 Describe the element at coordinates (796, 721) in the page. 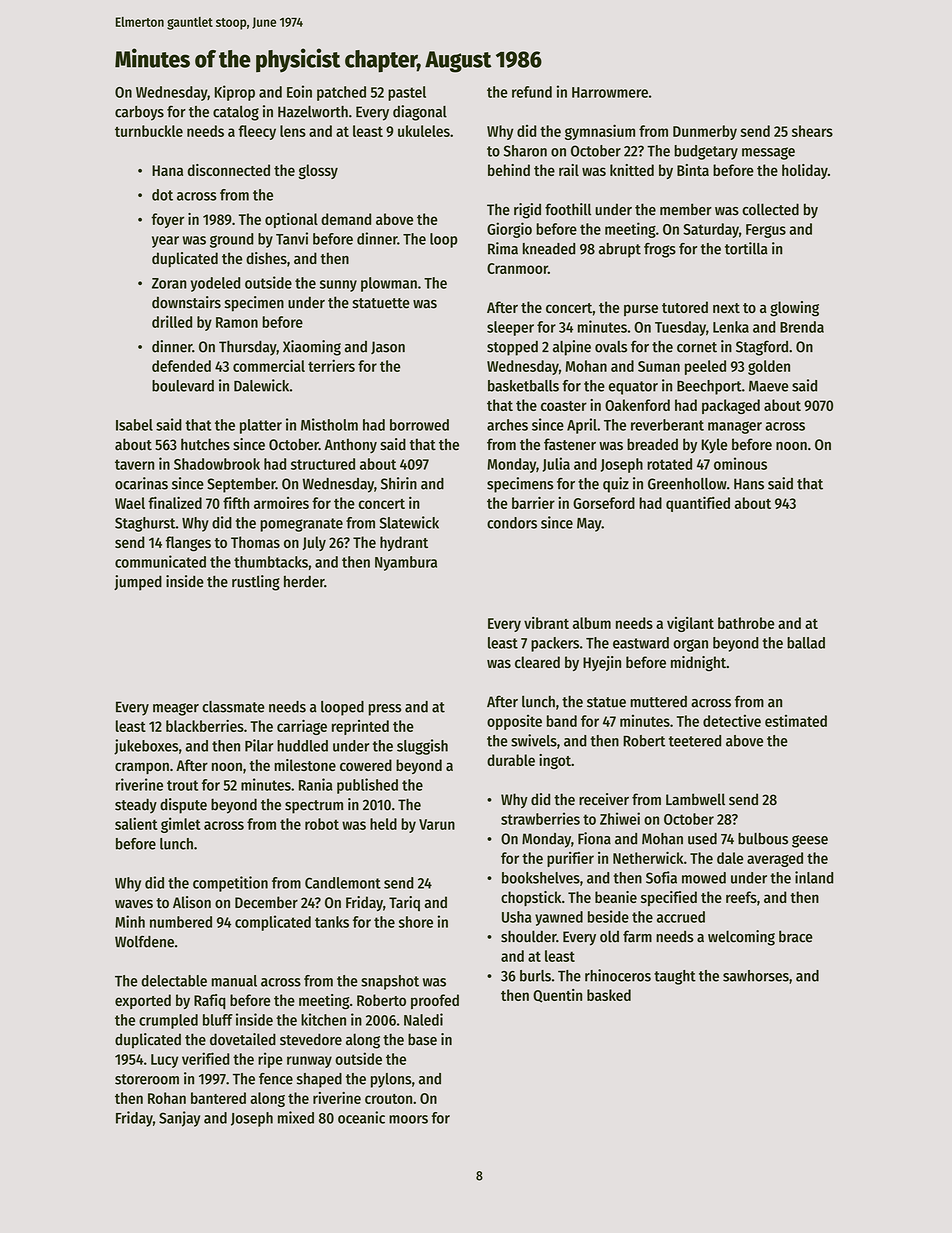

I see `estimated` at that location.
